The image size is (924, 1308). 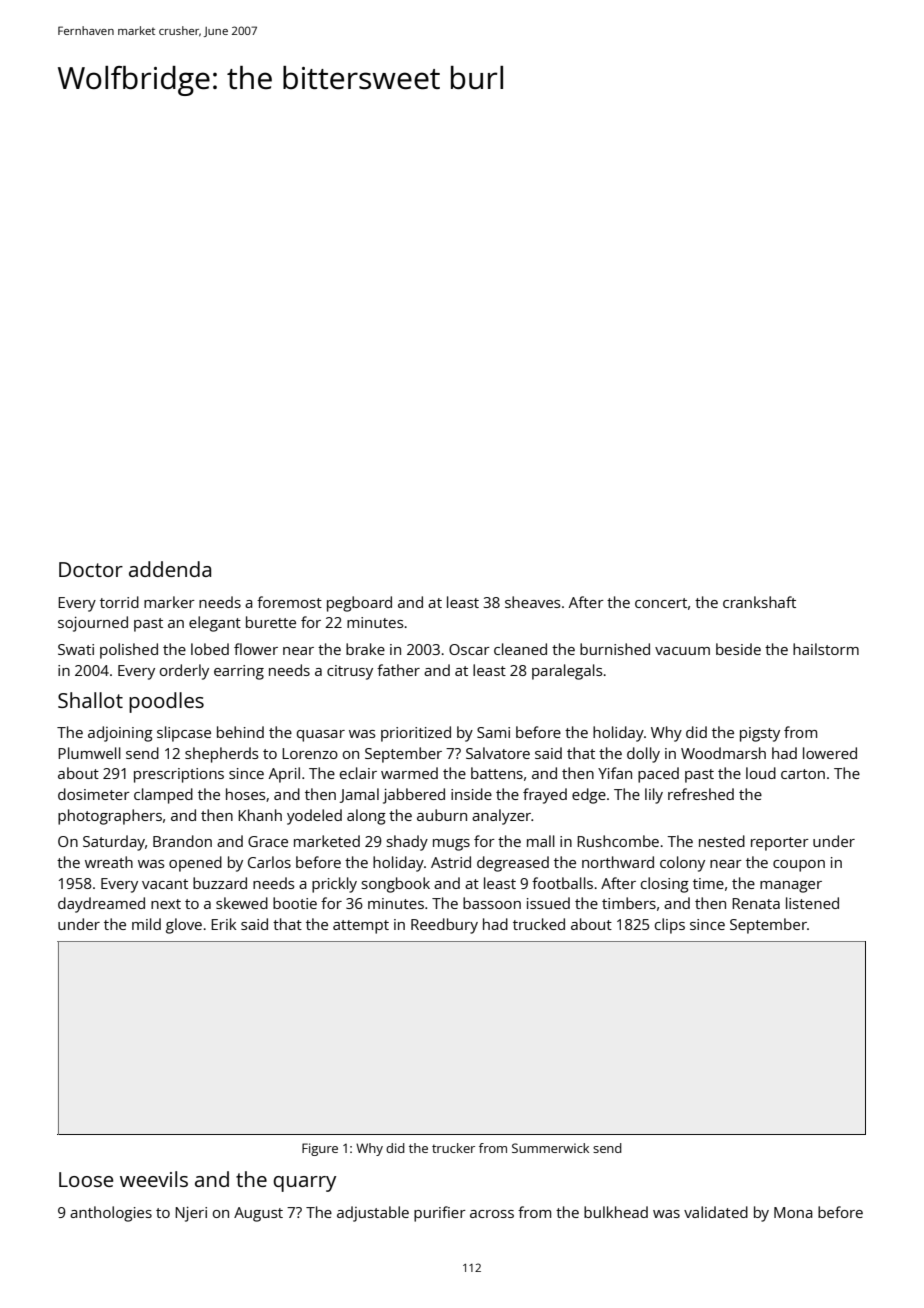 What do you see at coordinates (670, 926) in the screenshot?
I see `clips` at bounding box center [670, 926].
